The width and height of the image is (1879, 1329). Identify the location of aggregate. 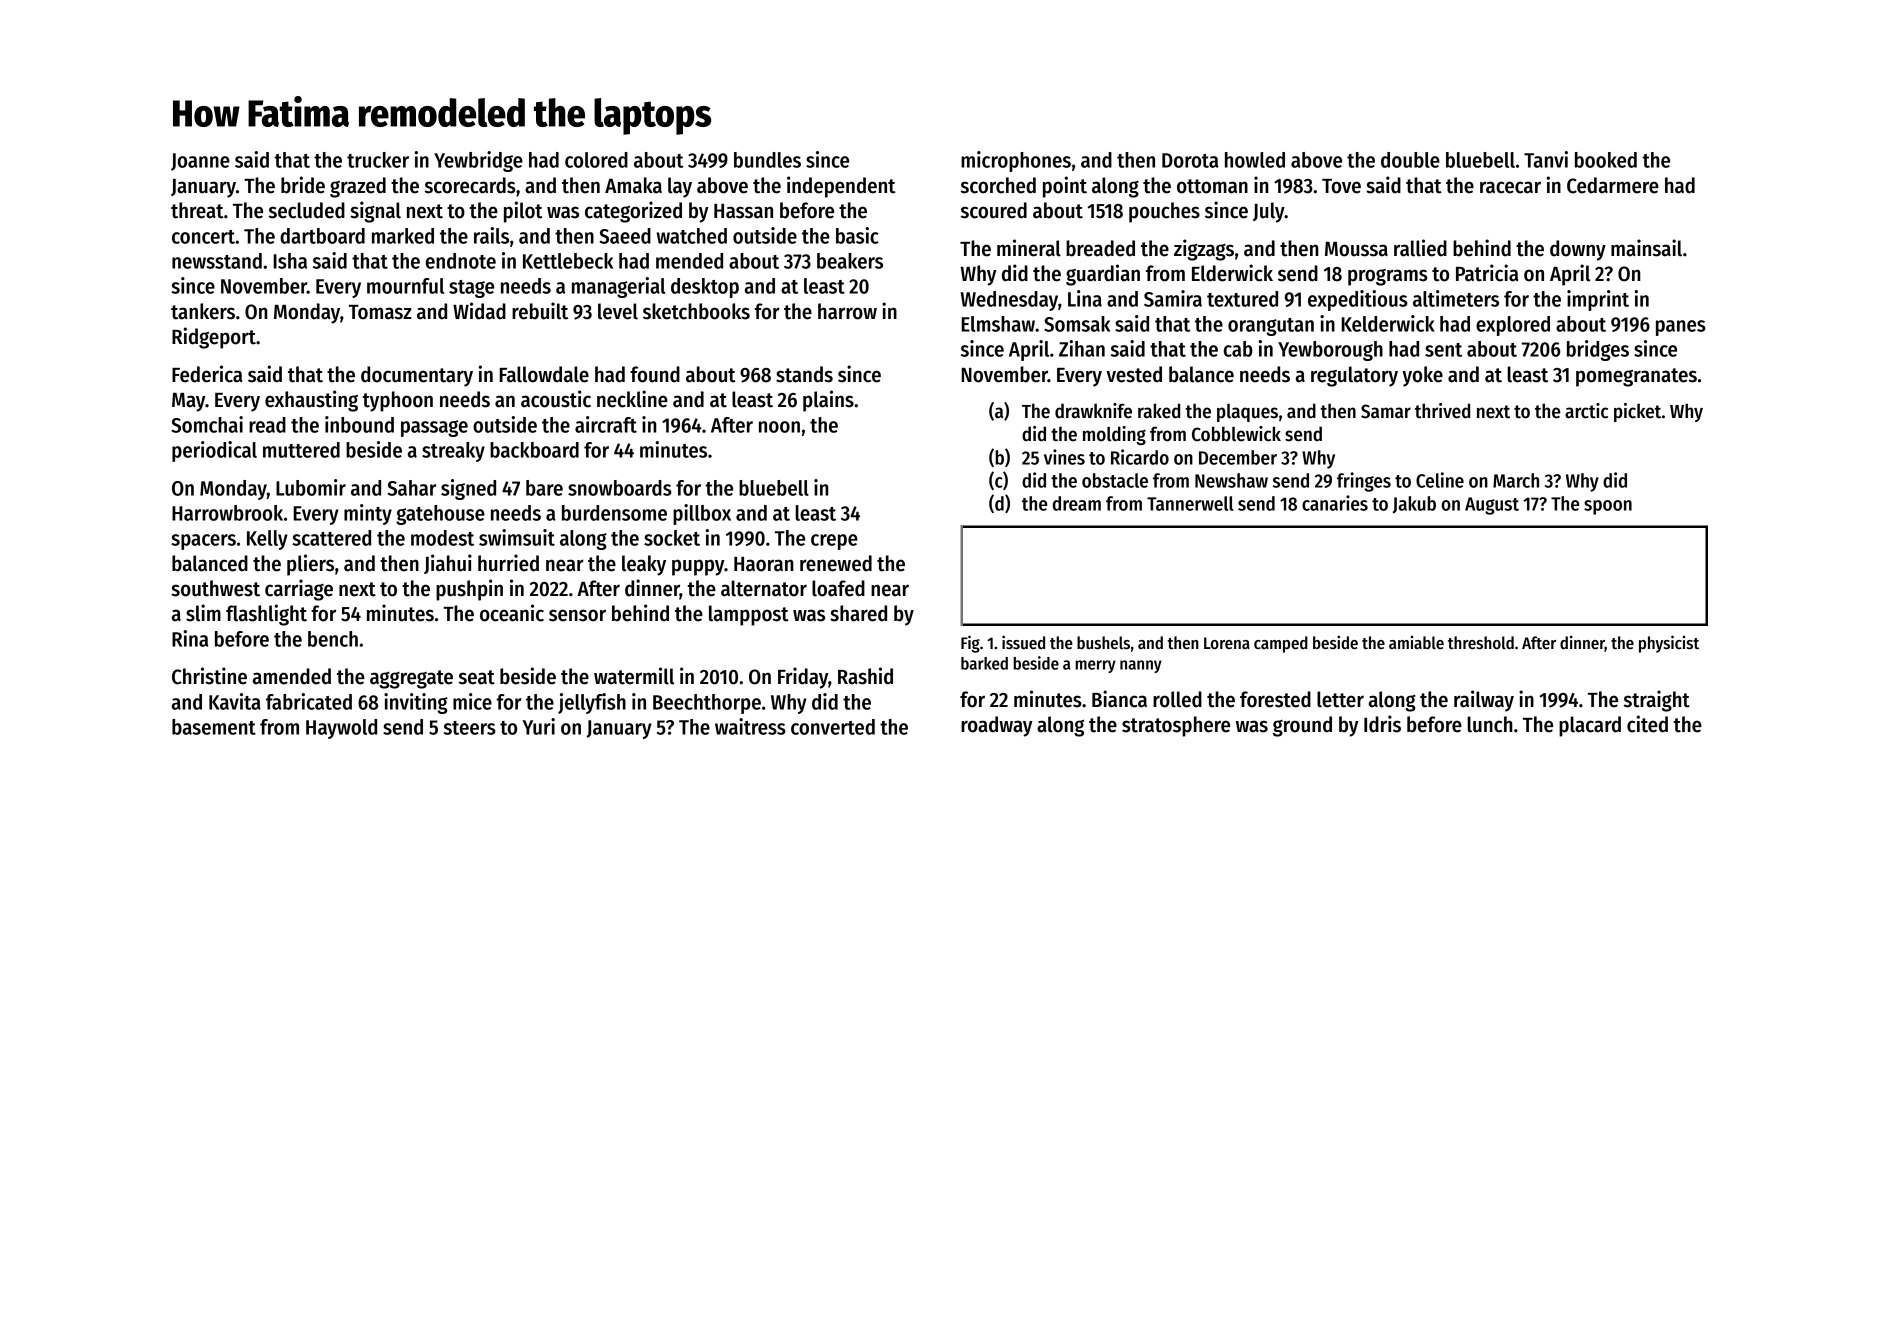
(411, 679).
